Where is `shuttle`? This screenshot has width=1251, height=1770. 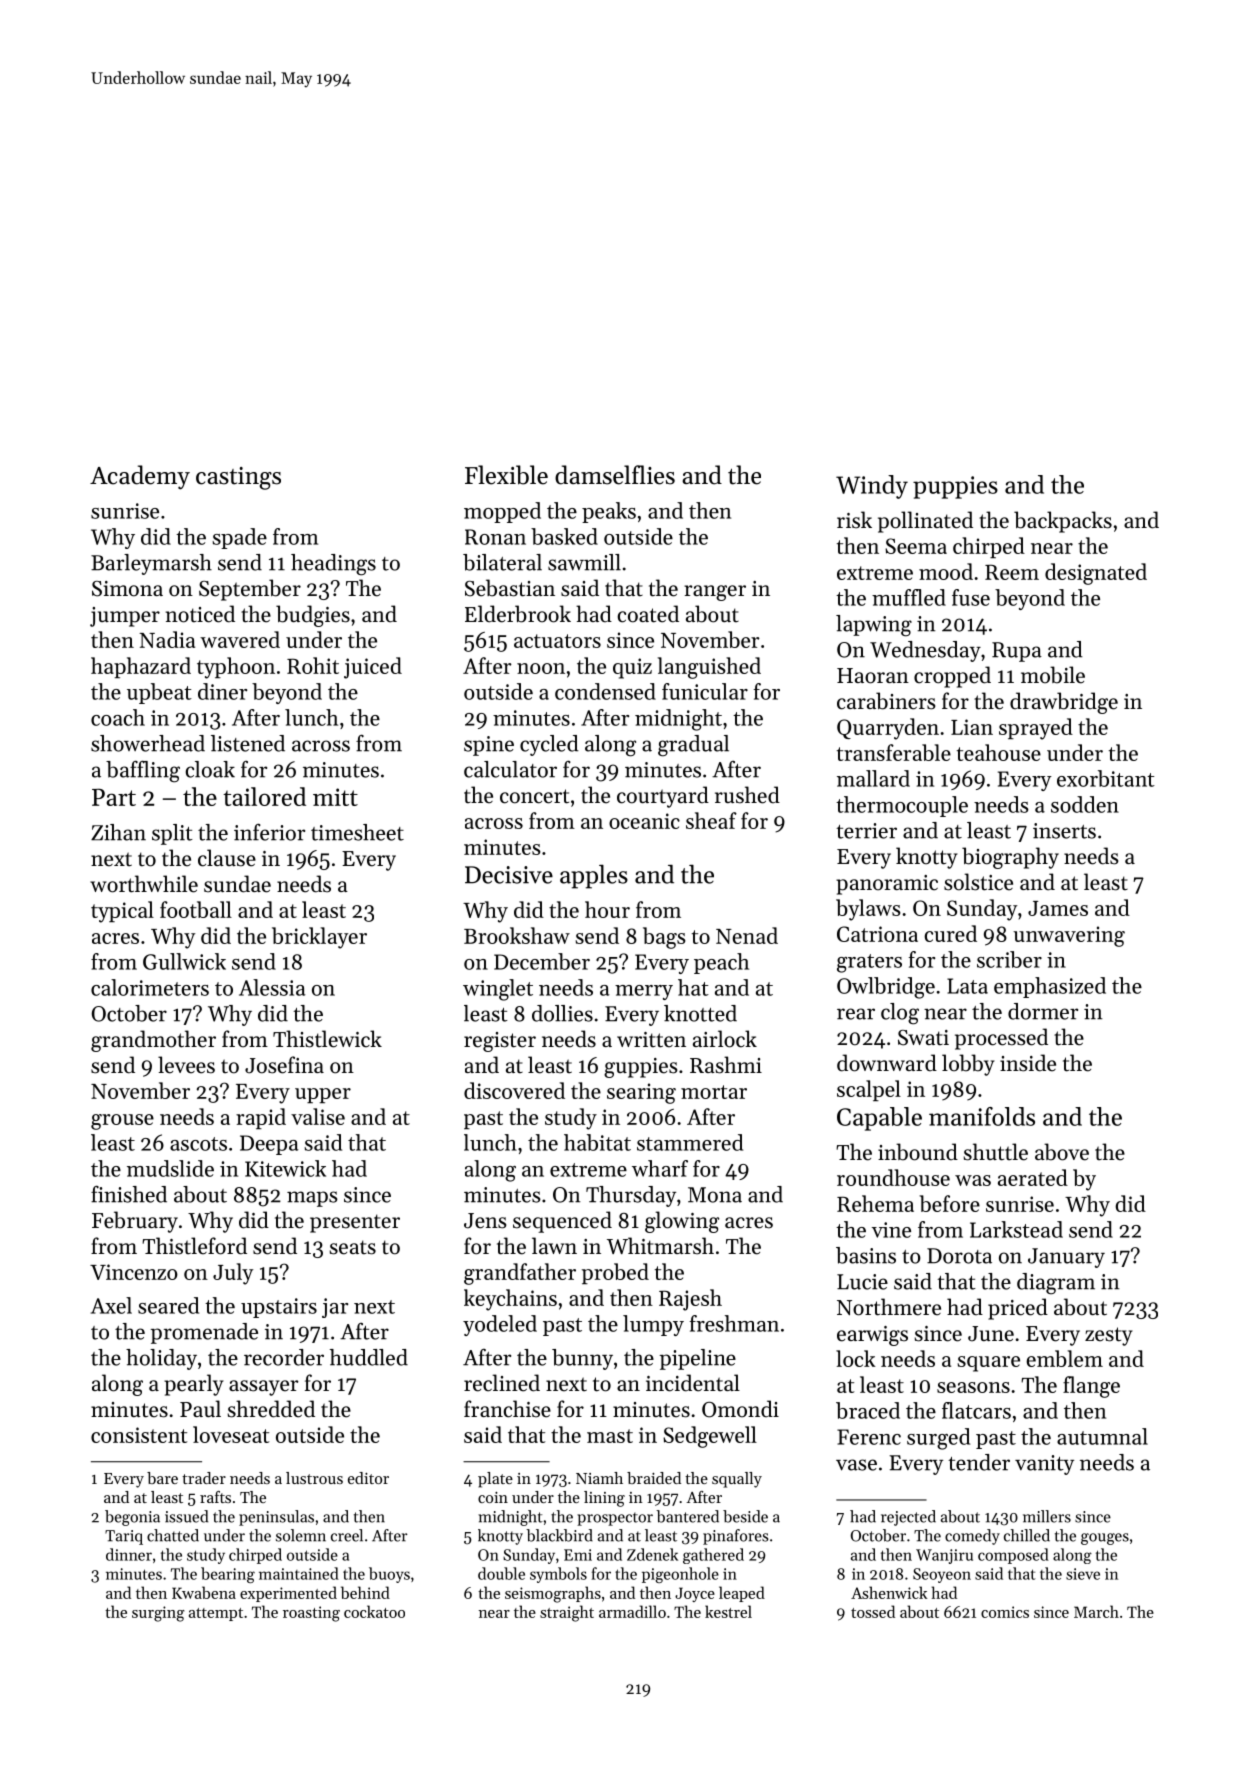 shuttle is located at coordinates (996, 1152).
